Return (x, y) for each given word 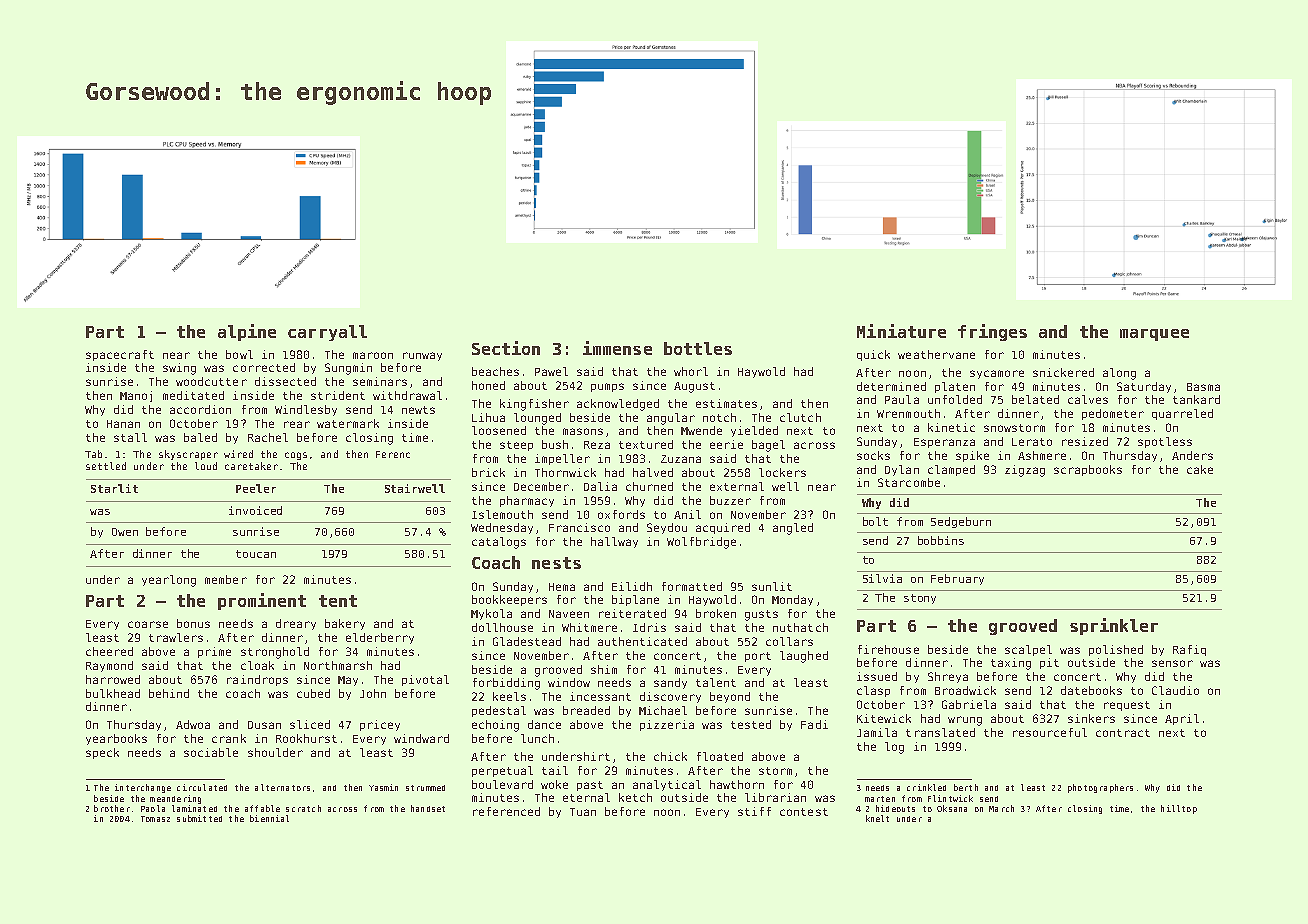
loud (206, 466)
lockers (782, 472)
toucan (256, 554)
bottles (698, 348)
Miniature (901, 331)
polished (1116, 650)
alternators (282, 787)
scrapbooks (1088, 470)
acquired (723, 528)
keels (509, 696)
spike (972, 456)
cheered (109, 651)
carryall (327, 333)
